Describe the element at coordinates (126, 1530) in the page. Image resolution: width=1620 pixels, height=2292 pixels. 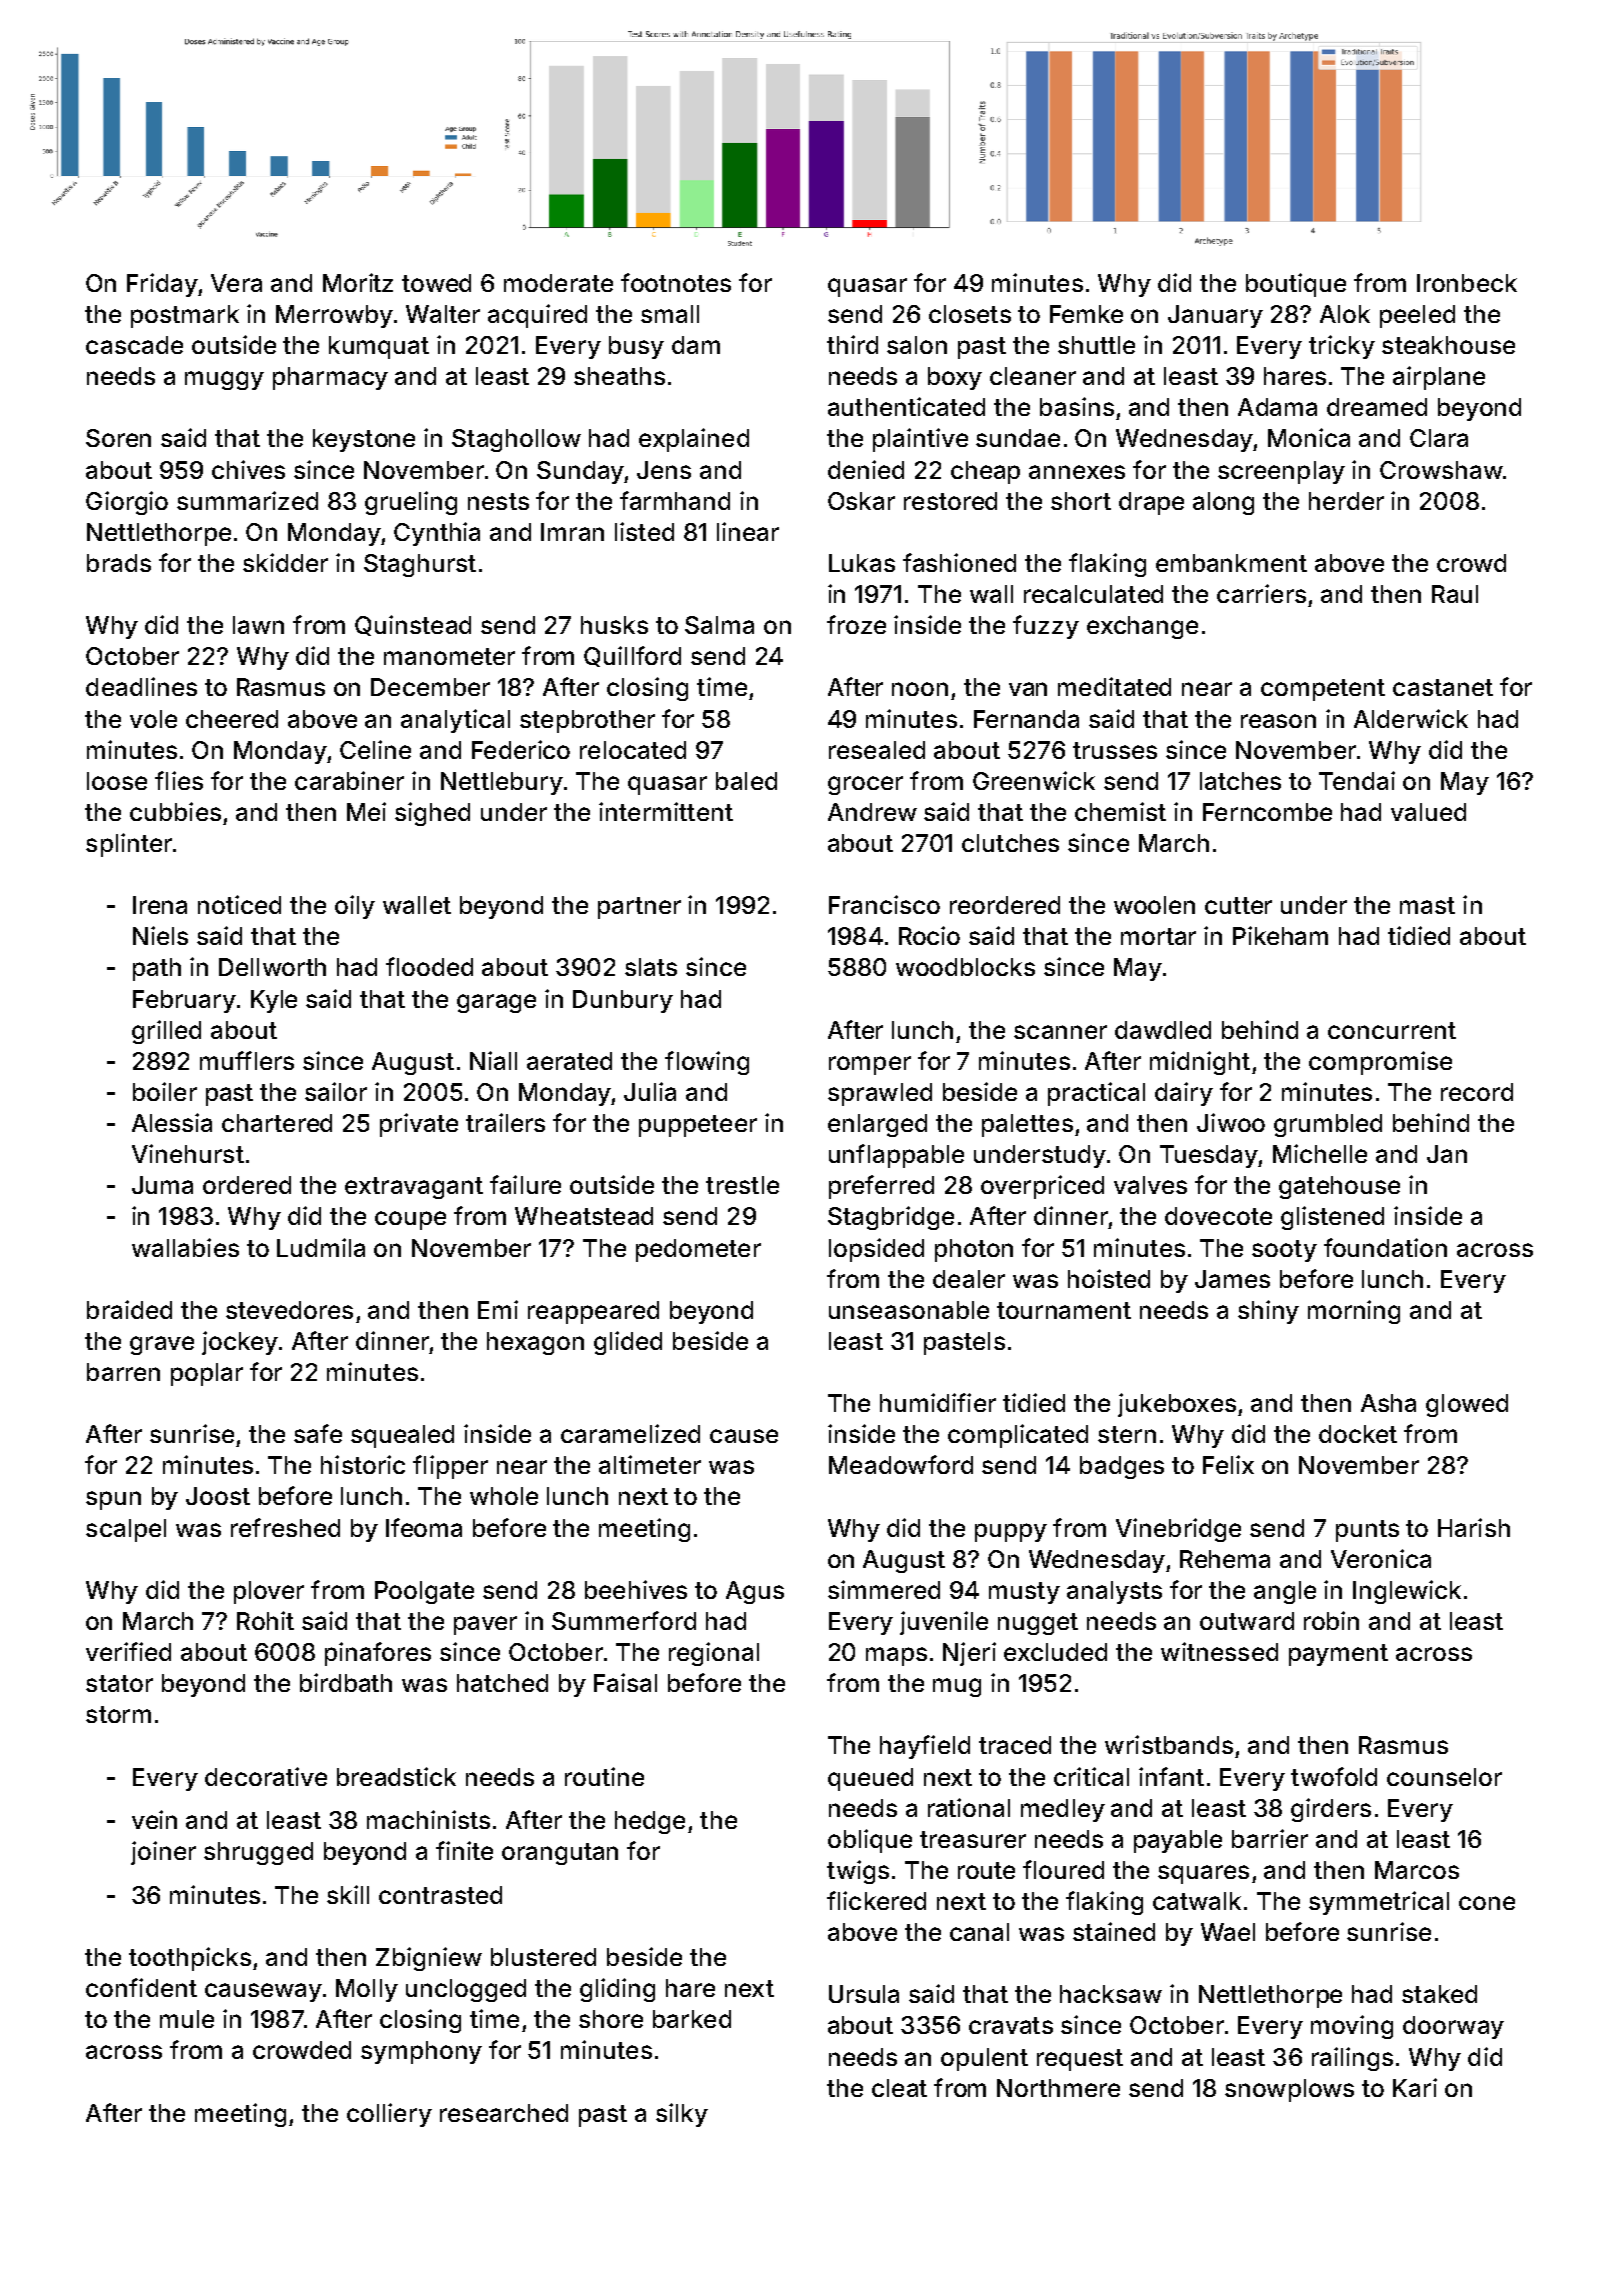
I see `scalpel` at that location.
